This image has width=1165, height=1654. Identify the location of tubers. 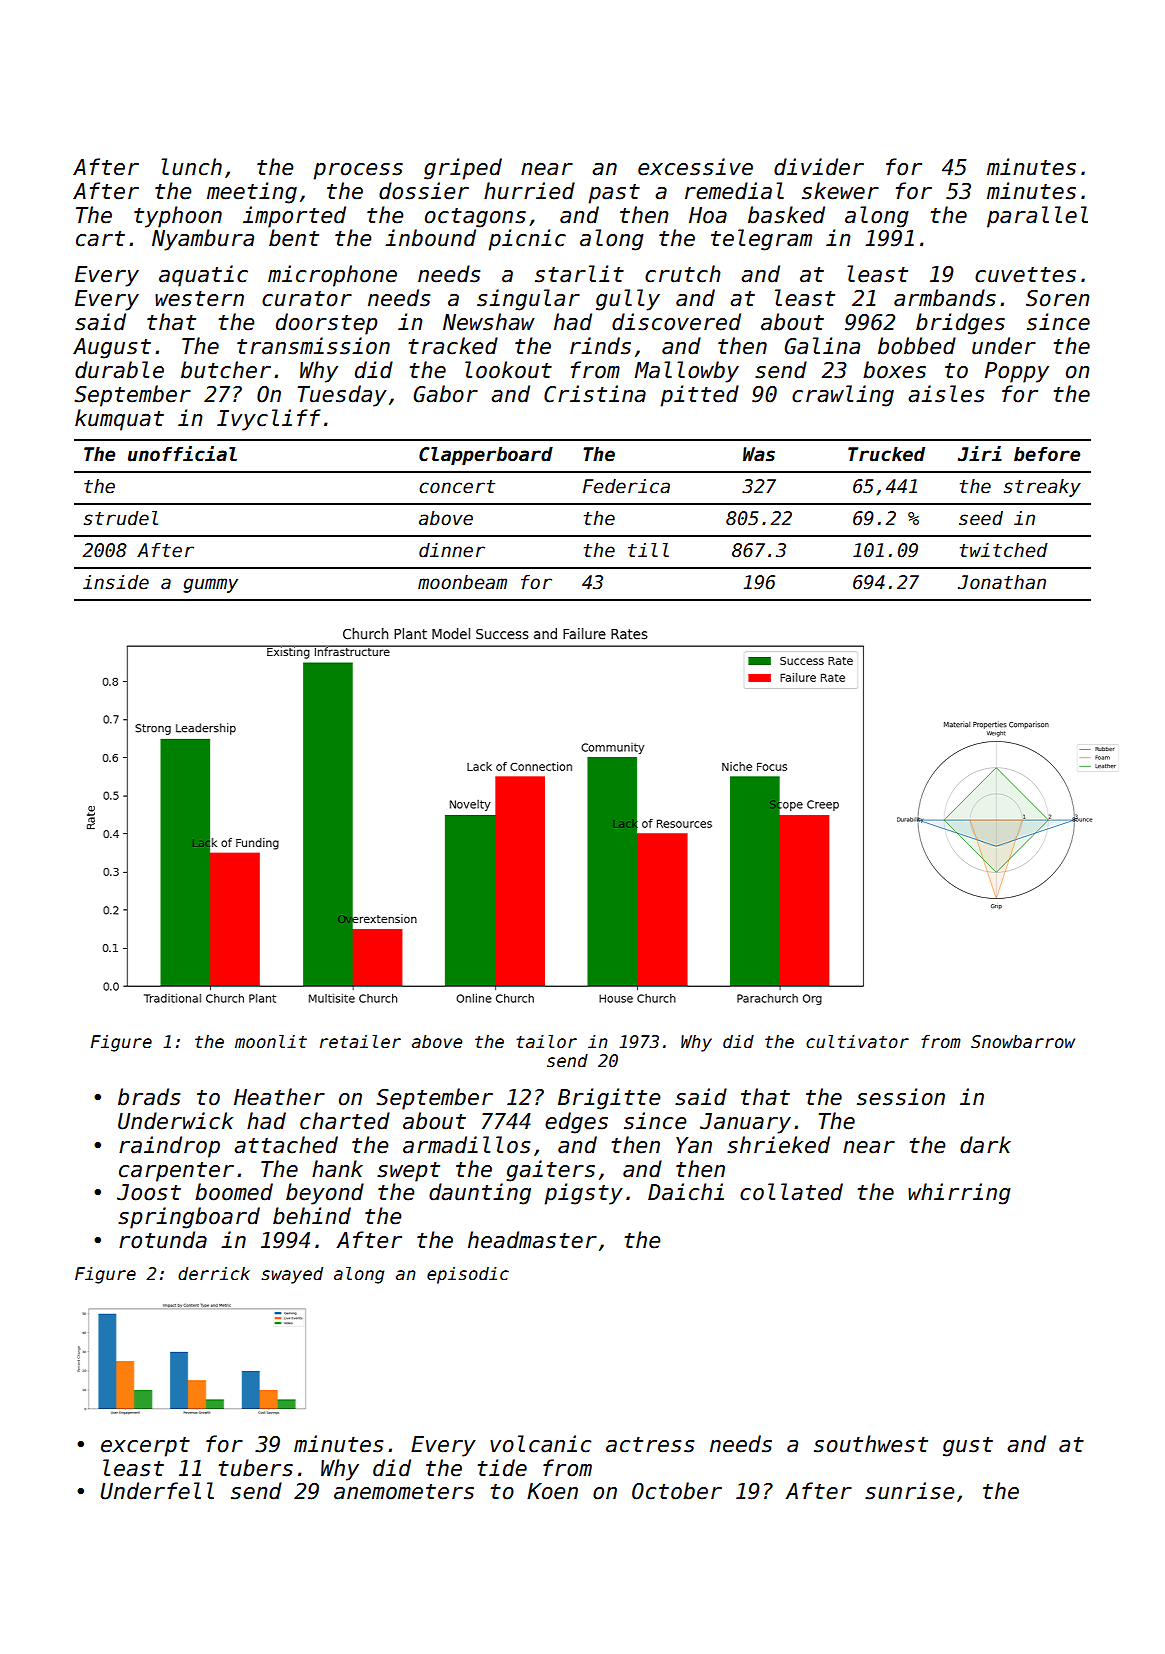
(255, 1468).
